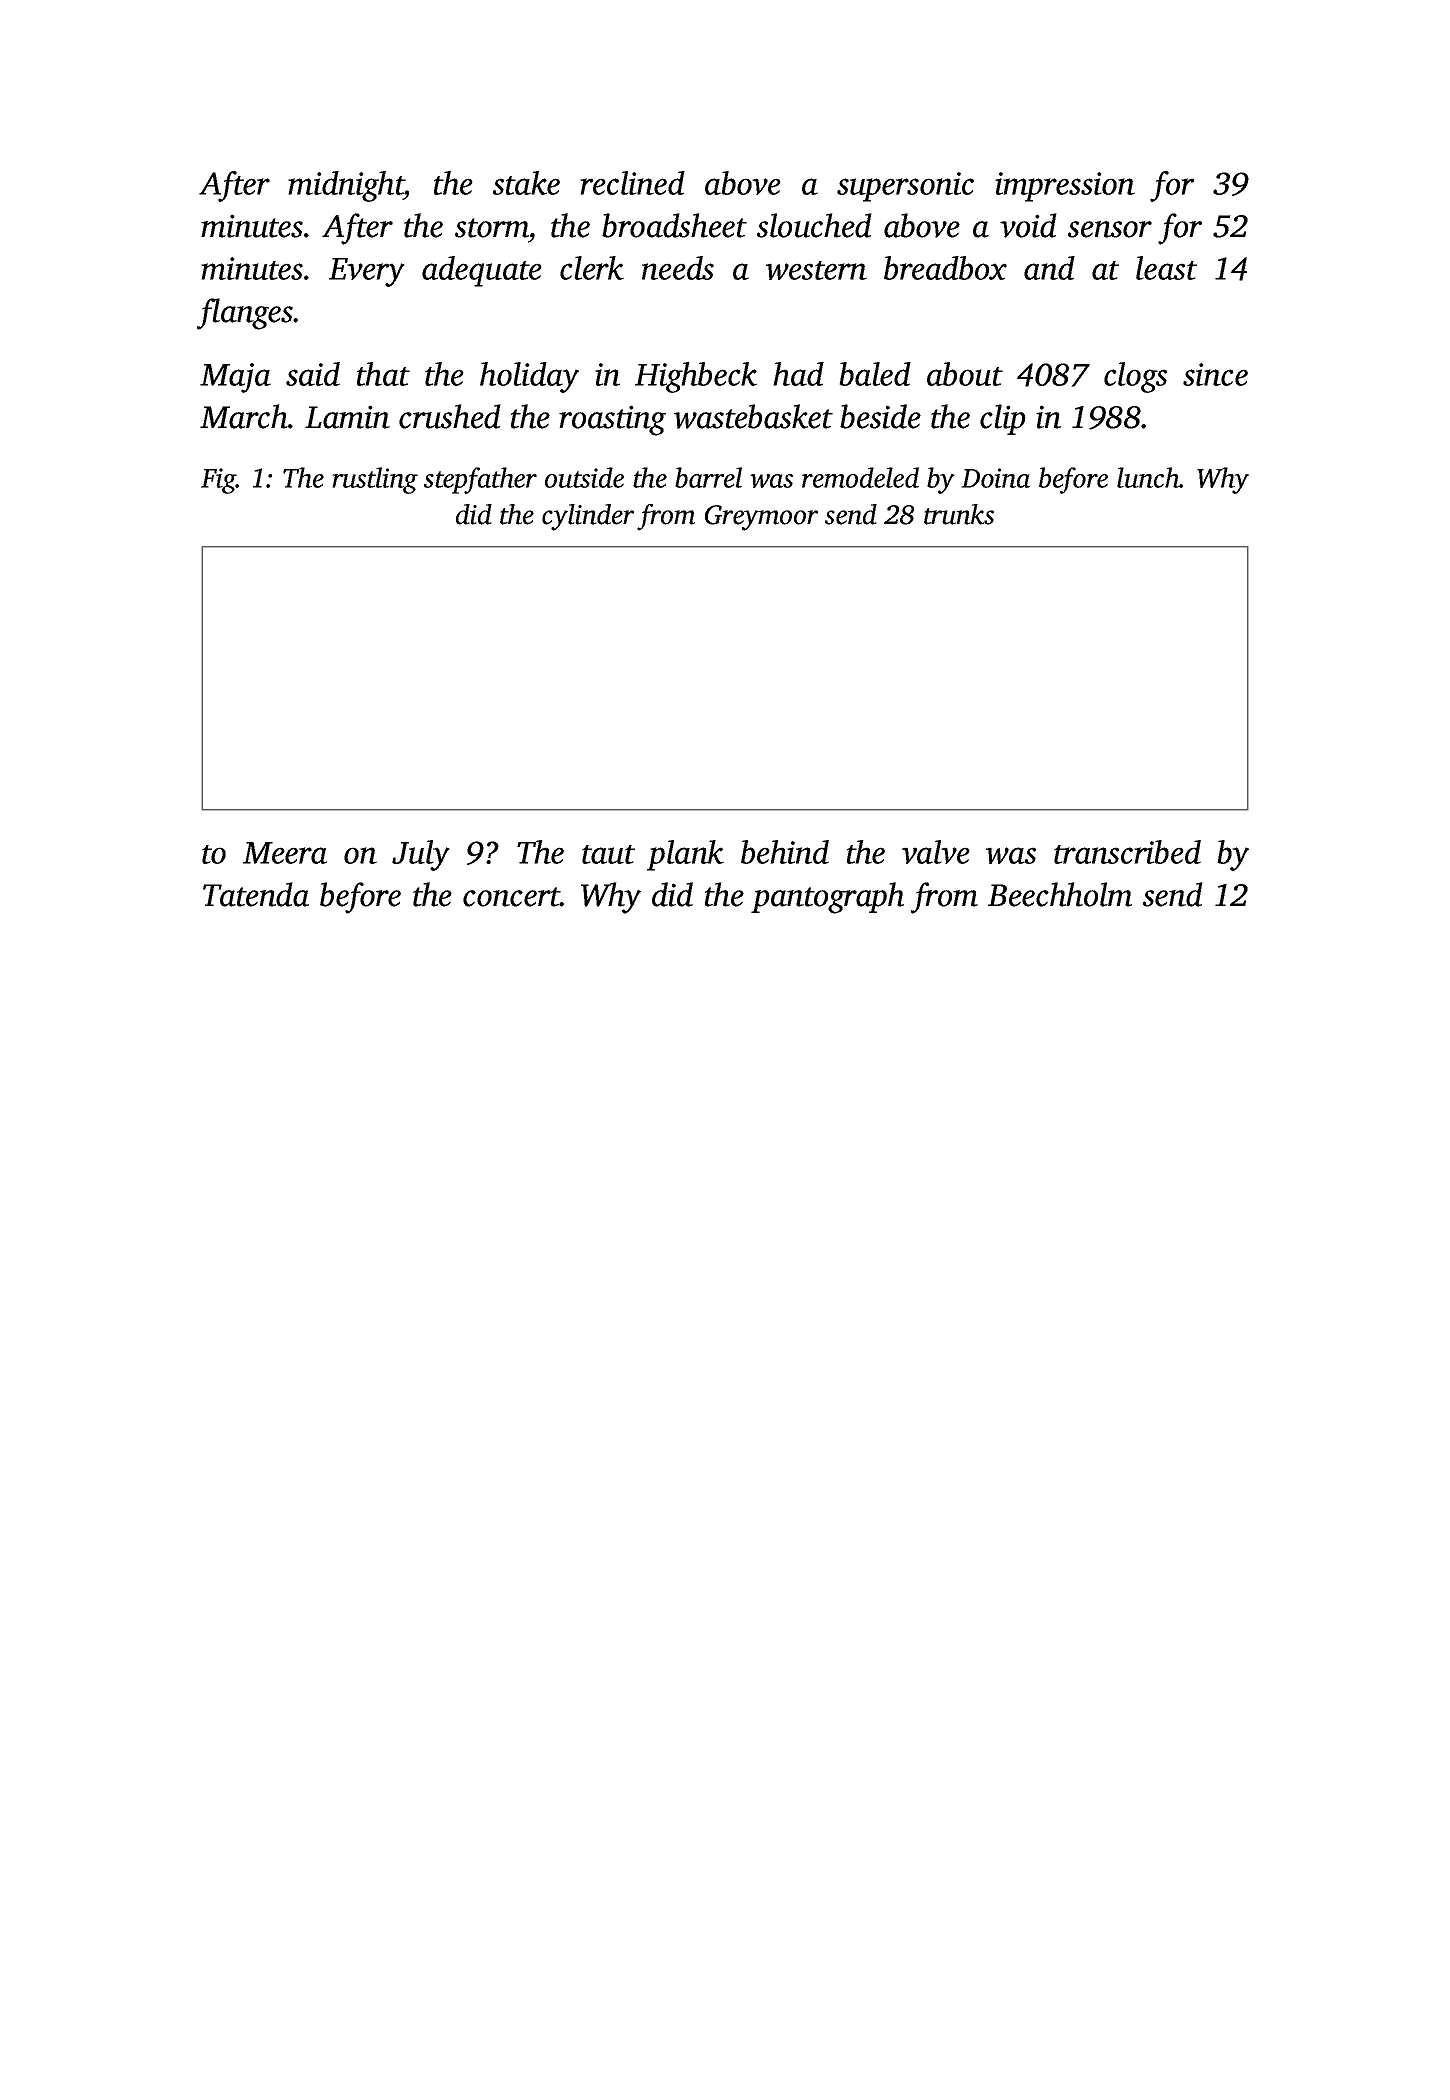 The height and width of the screenshot is (2100, 1450). I want to click on Meera, so click(285, 853).
